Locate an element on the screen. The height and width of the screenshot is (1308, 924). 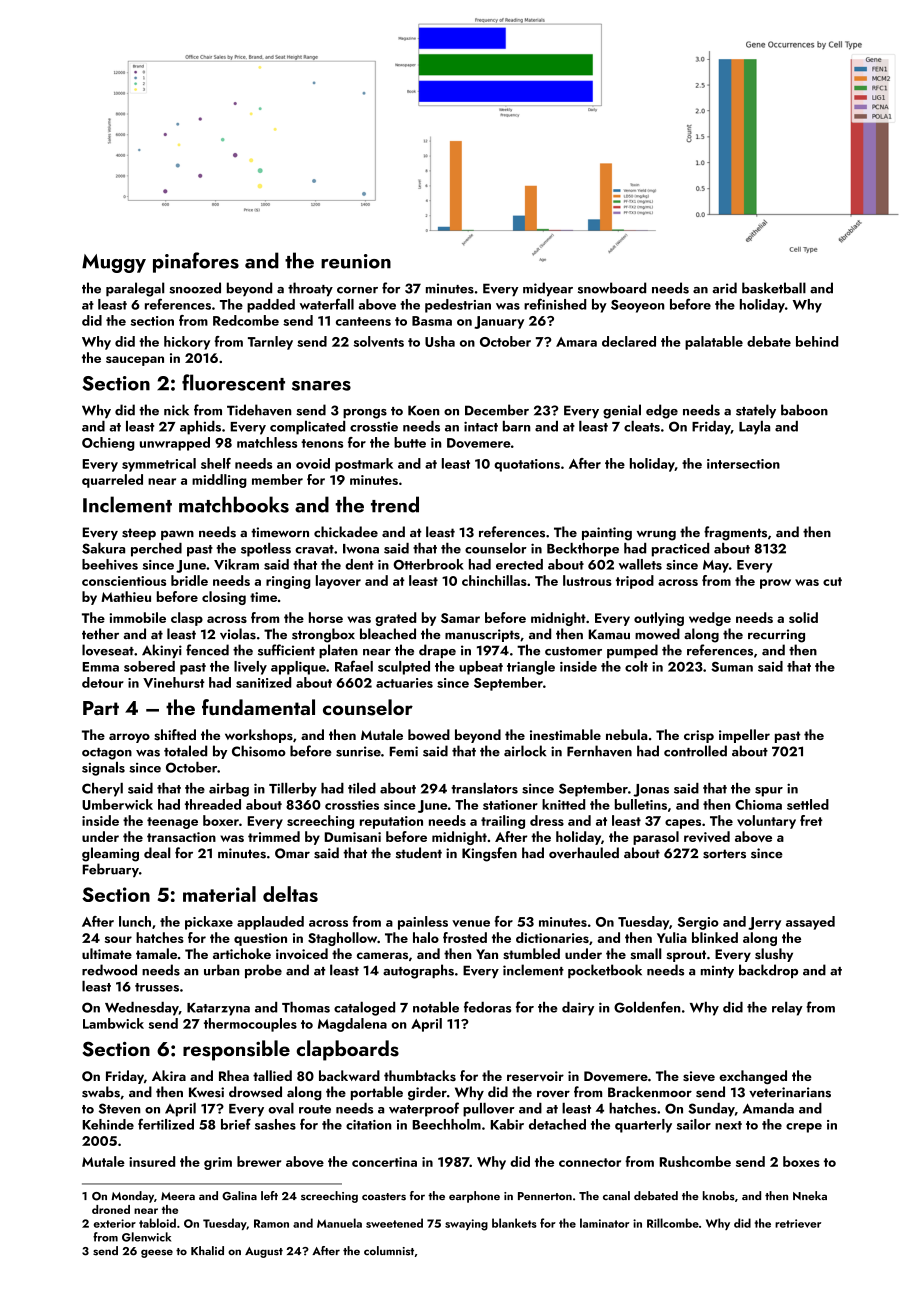
pinafores is located at coordinates (196, 262).
